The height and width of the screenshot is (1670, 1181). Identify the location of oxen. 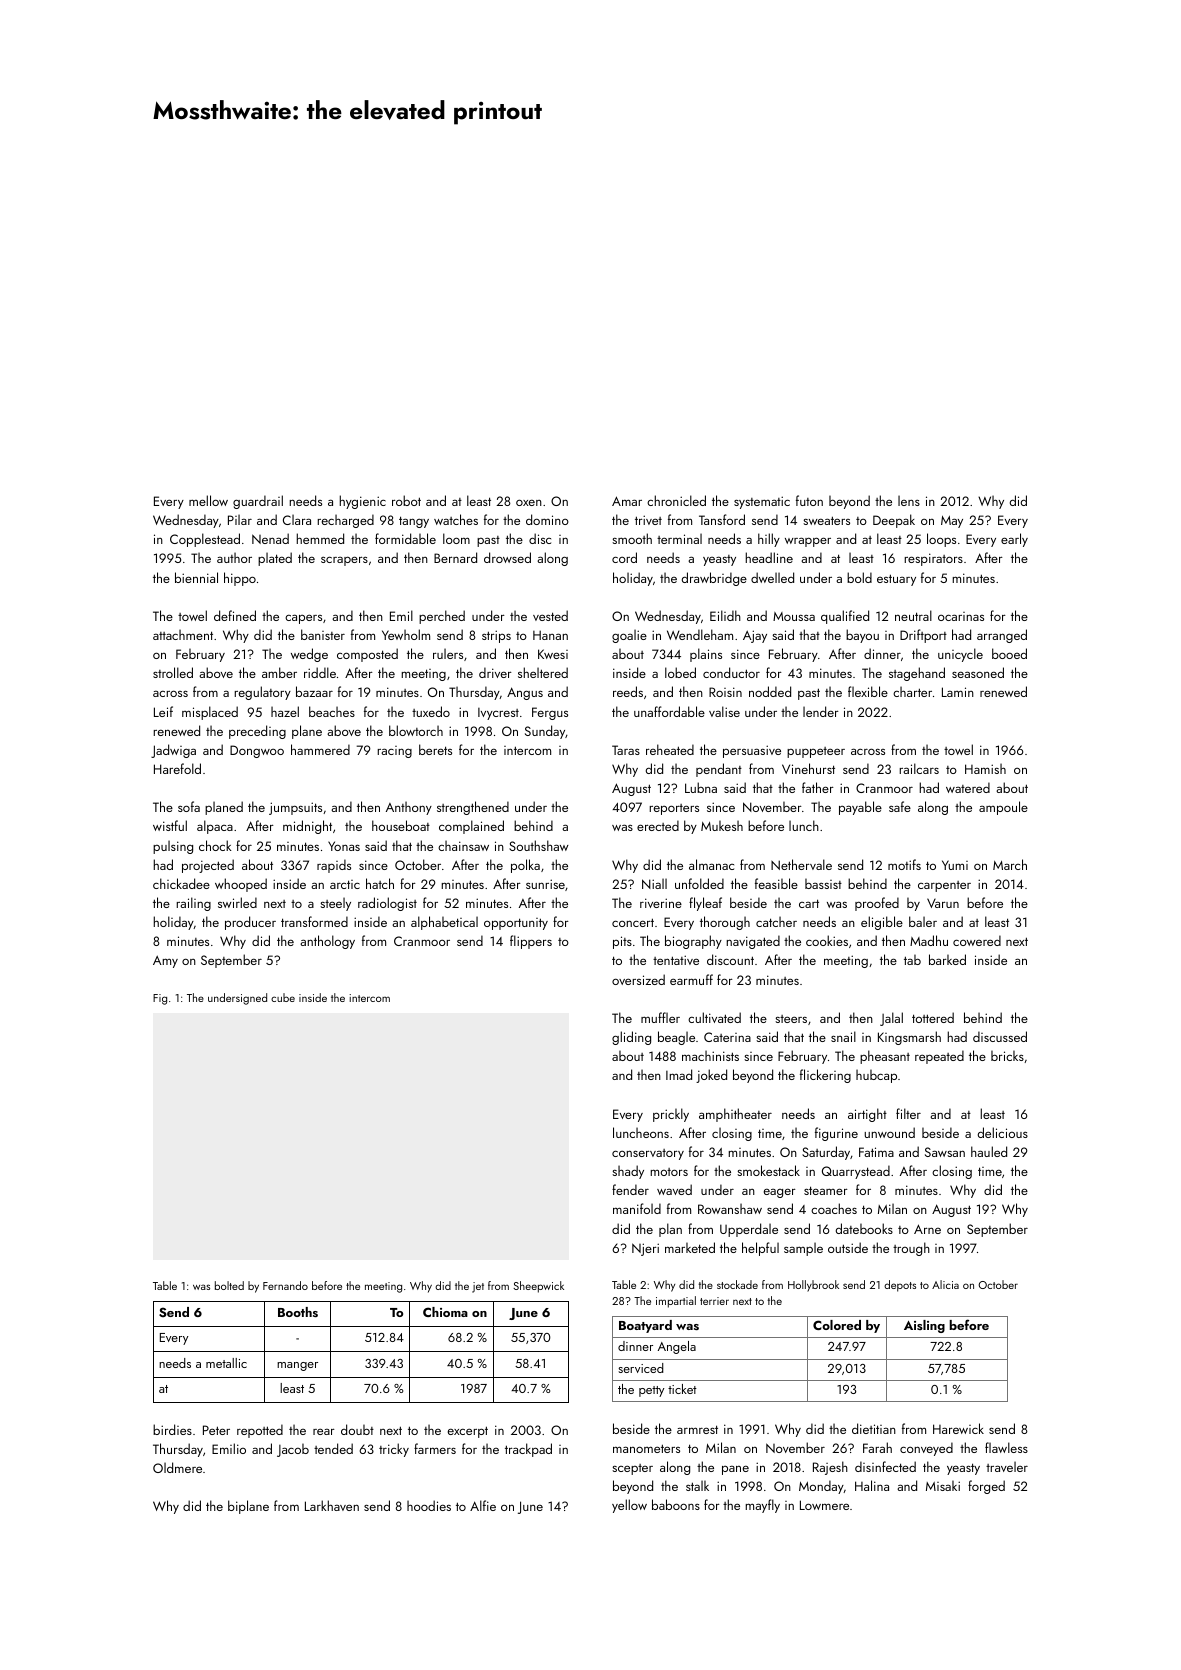
(529, 502).
